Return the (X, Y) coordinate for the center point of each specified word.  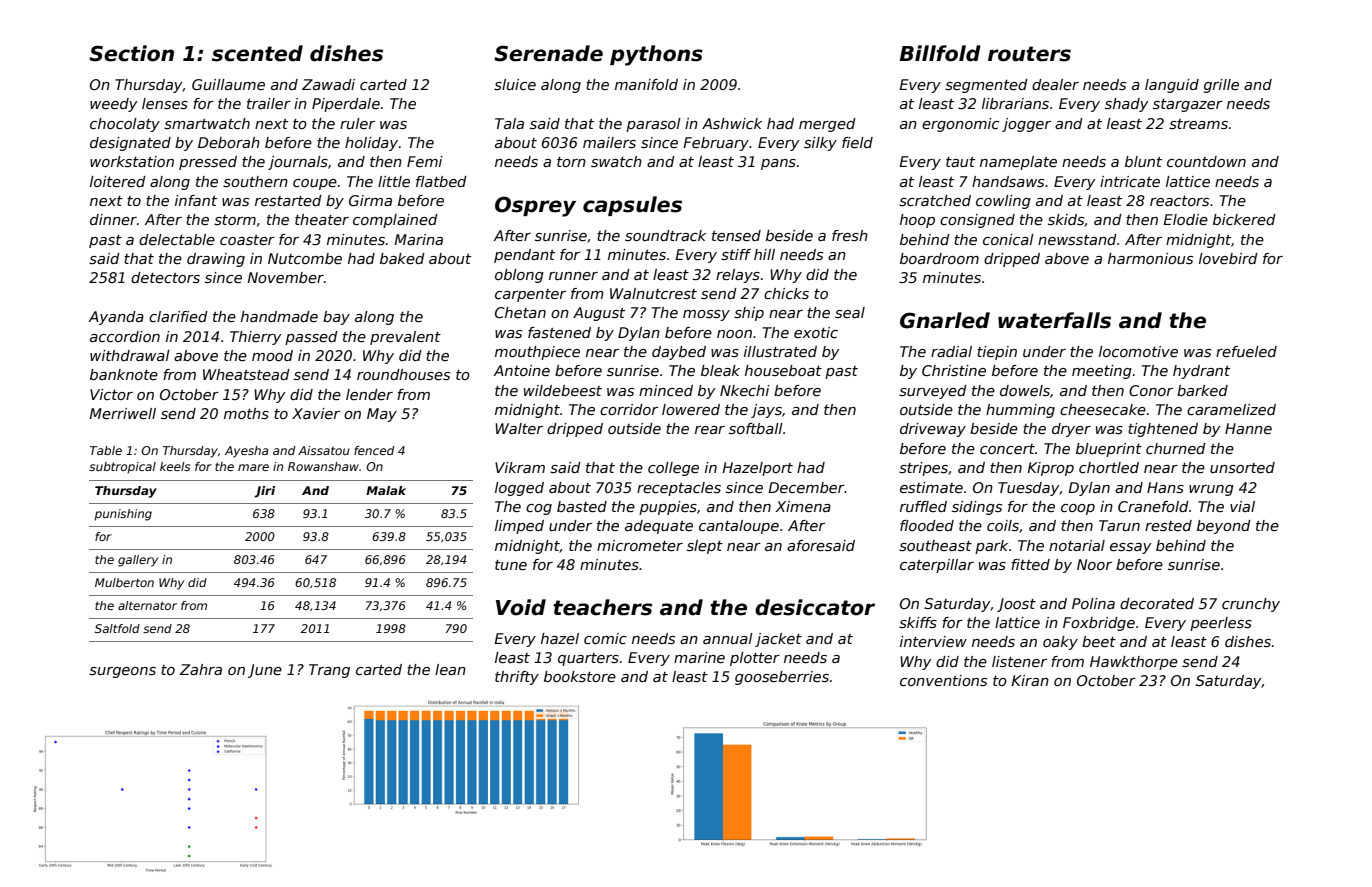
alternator (147, 605)
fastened (559, 332)
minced (666, 390)
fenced (374, 450)
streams (1198, 124)
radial (951, 351)
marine (699, 657)
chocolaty (125, 125)
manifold (646, 84)
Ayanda (116, 318)
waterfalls (1054, 320)
